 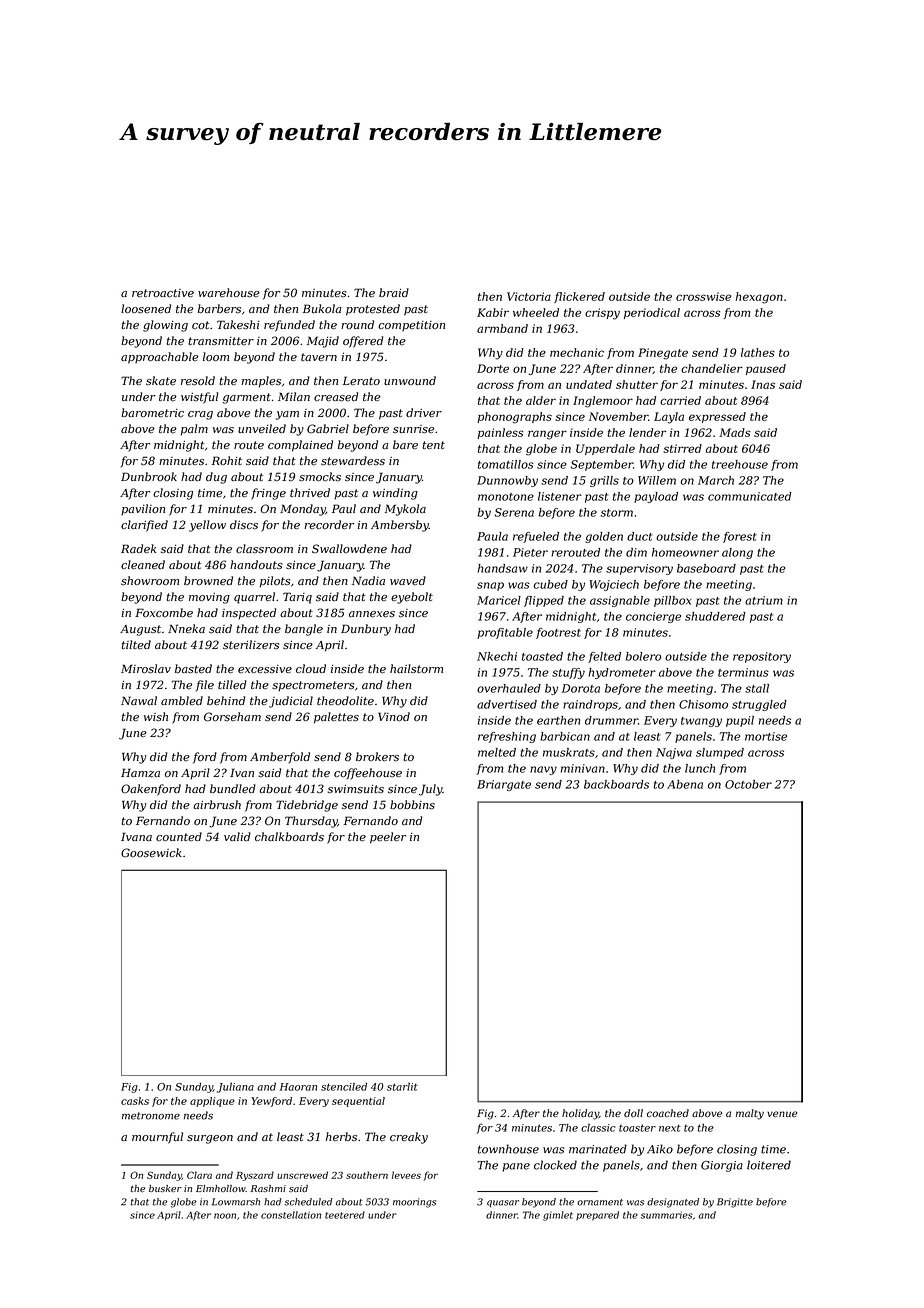 What do you see at coordinates (505, 633) in the screenshot?
I see `profitable` at bounding box center [505, 633].
